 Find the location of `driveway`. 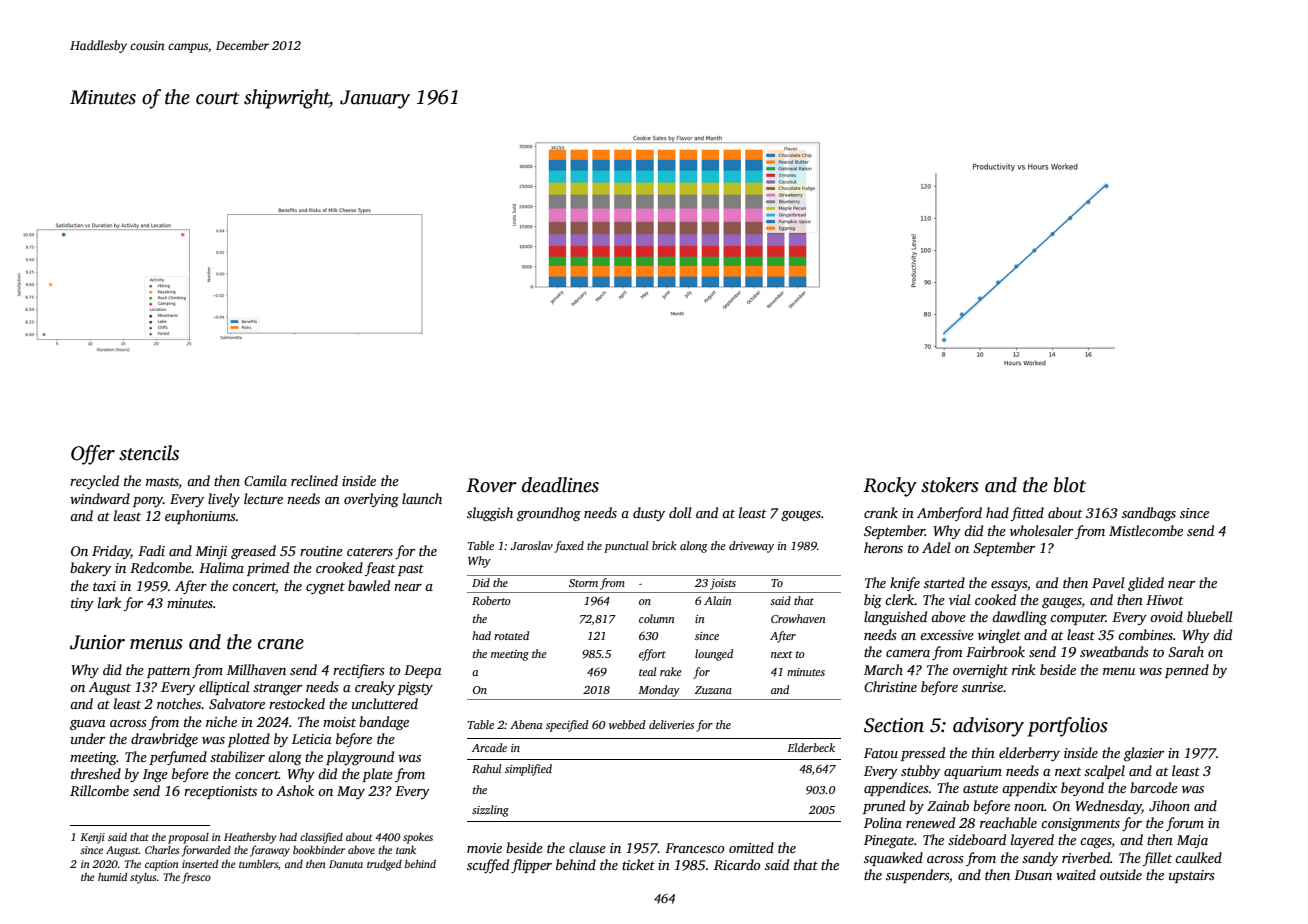

driveway is located at coordinates (751, 547).
